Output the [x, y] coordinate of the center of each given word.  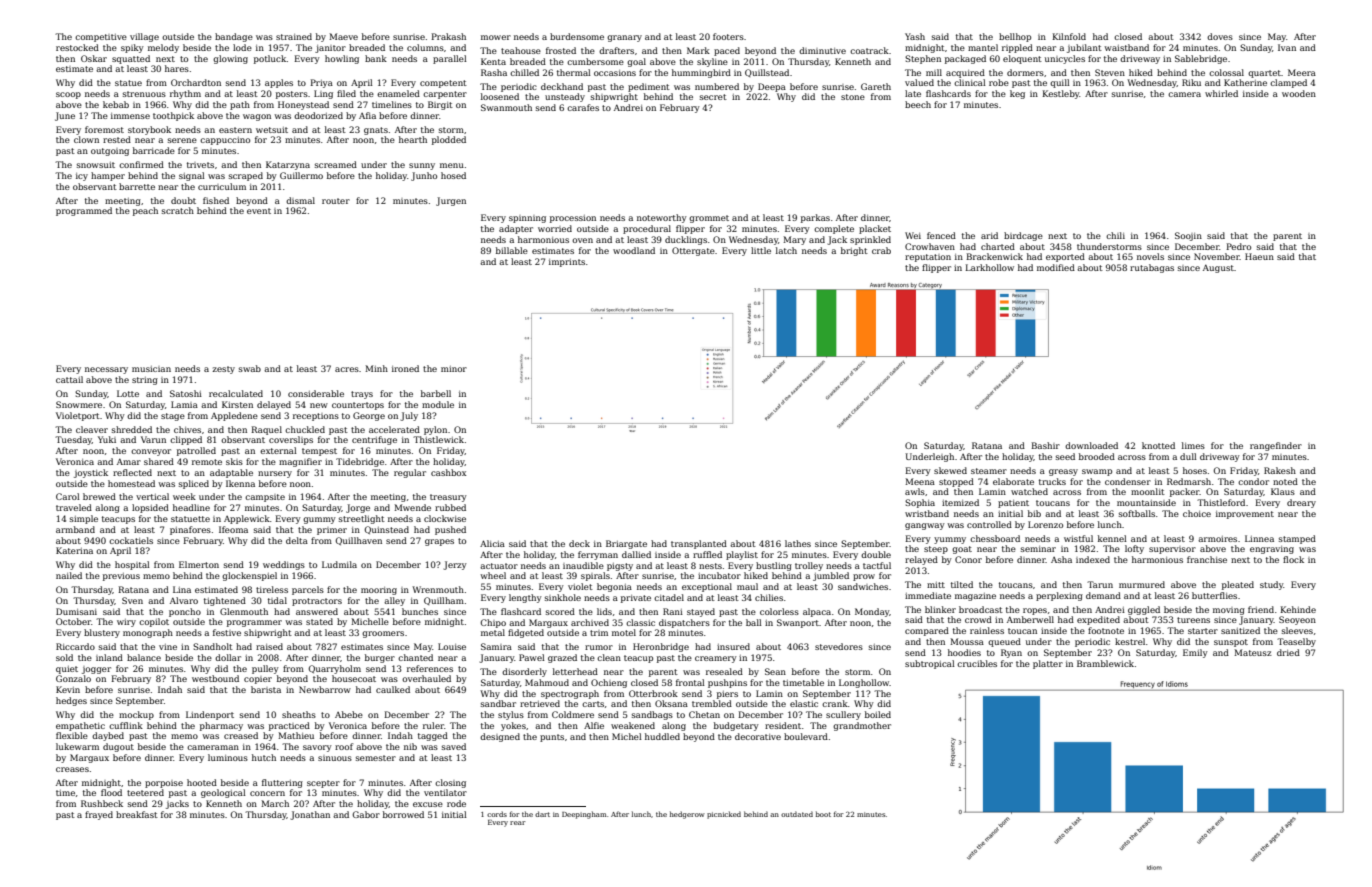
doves [1220, 36]
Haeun [1259, 256]
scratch [178, 210]
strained [294, 36]
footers [728, 36]
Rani [673, 611]
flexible [72, 735]
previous [121, 577]
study [1272, 585]
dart [542, 814]
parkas [815, 218]
